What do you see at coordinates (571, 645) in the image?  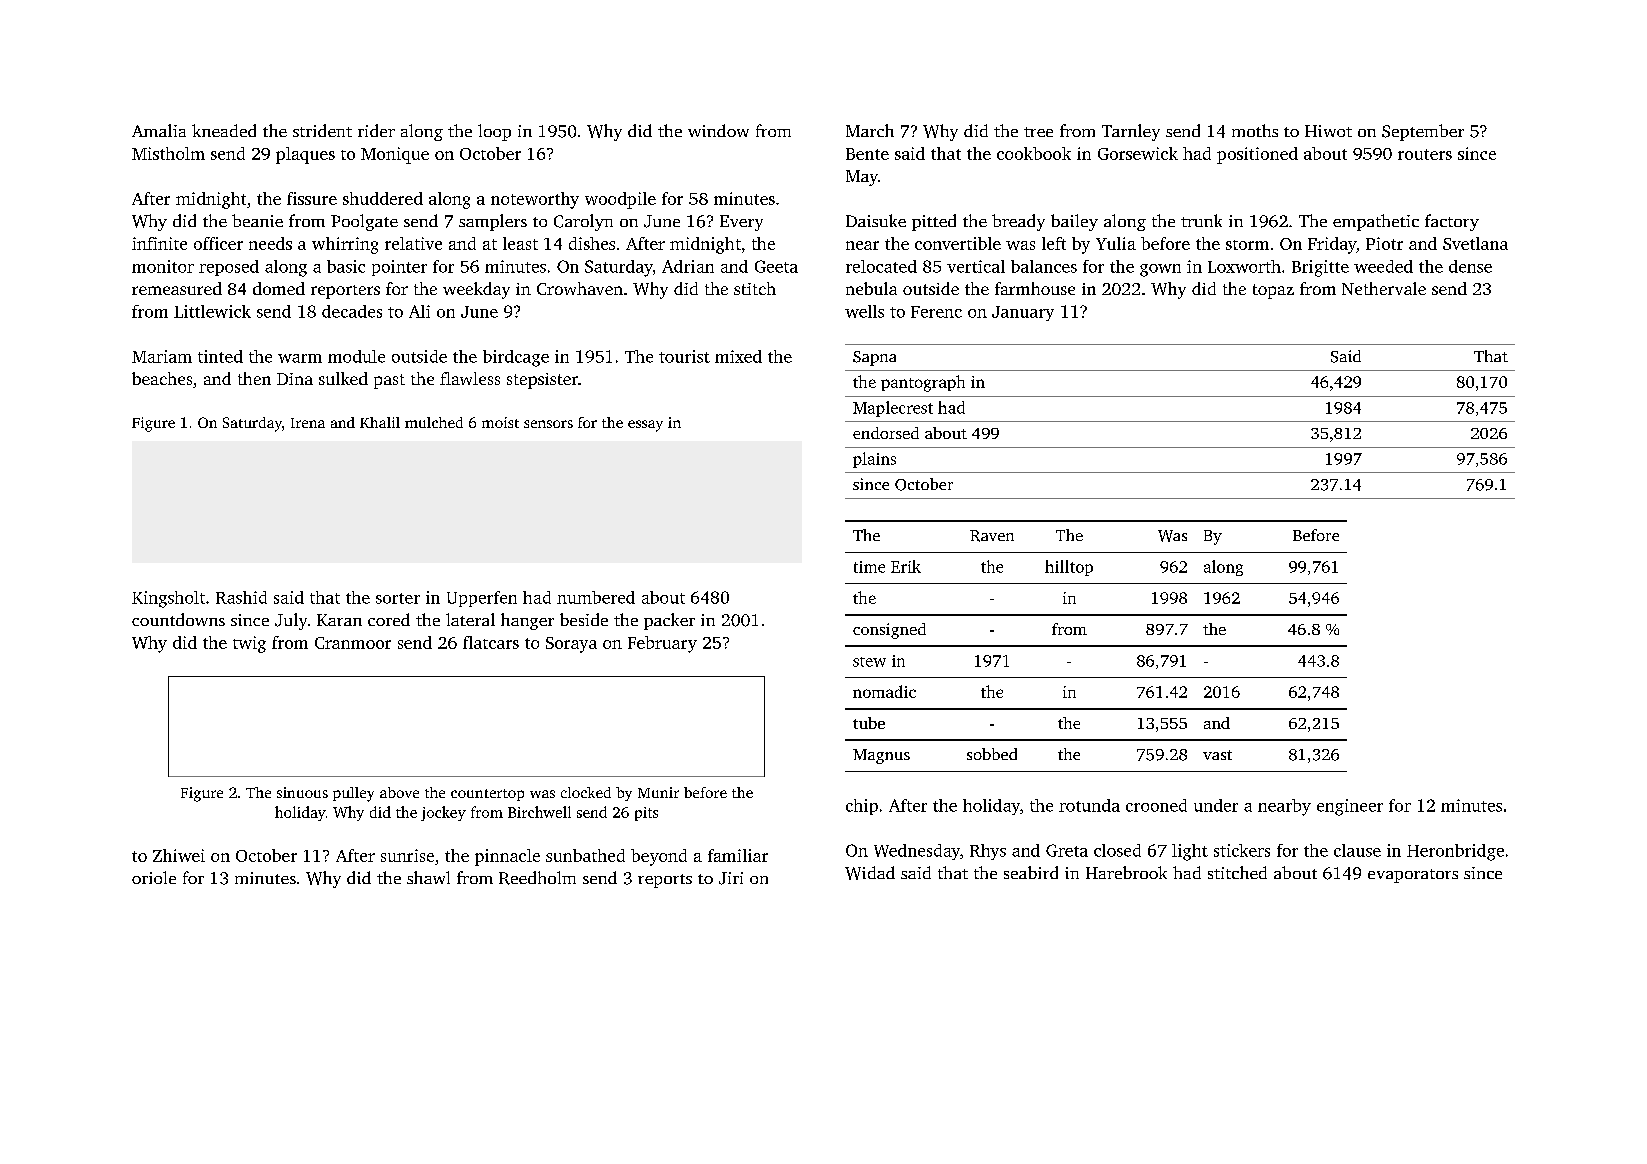 I see `Soraya` at bounding box center [571, 645].
